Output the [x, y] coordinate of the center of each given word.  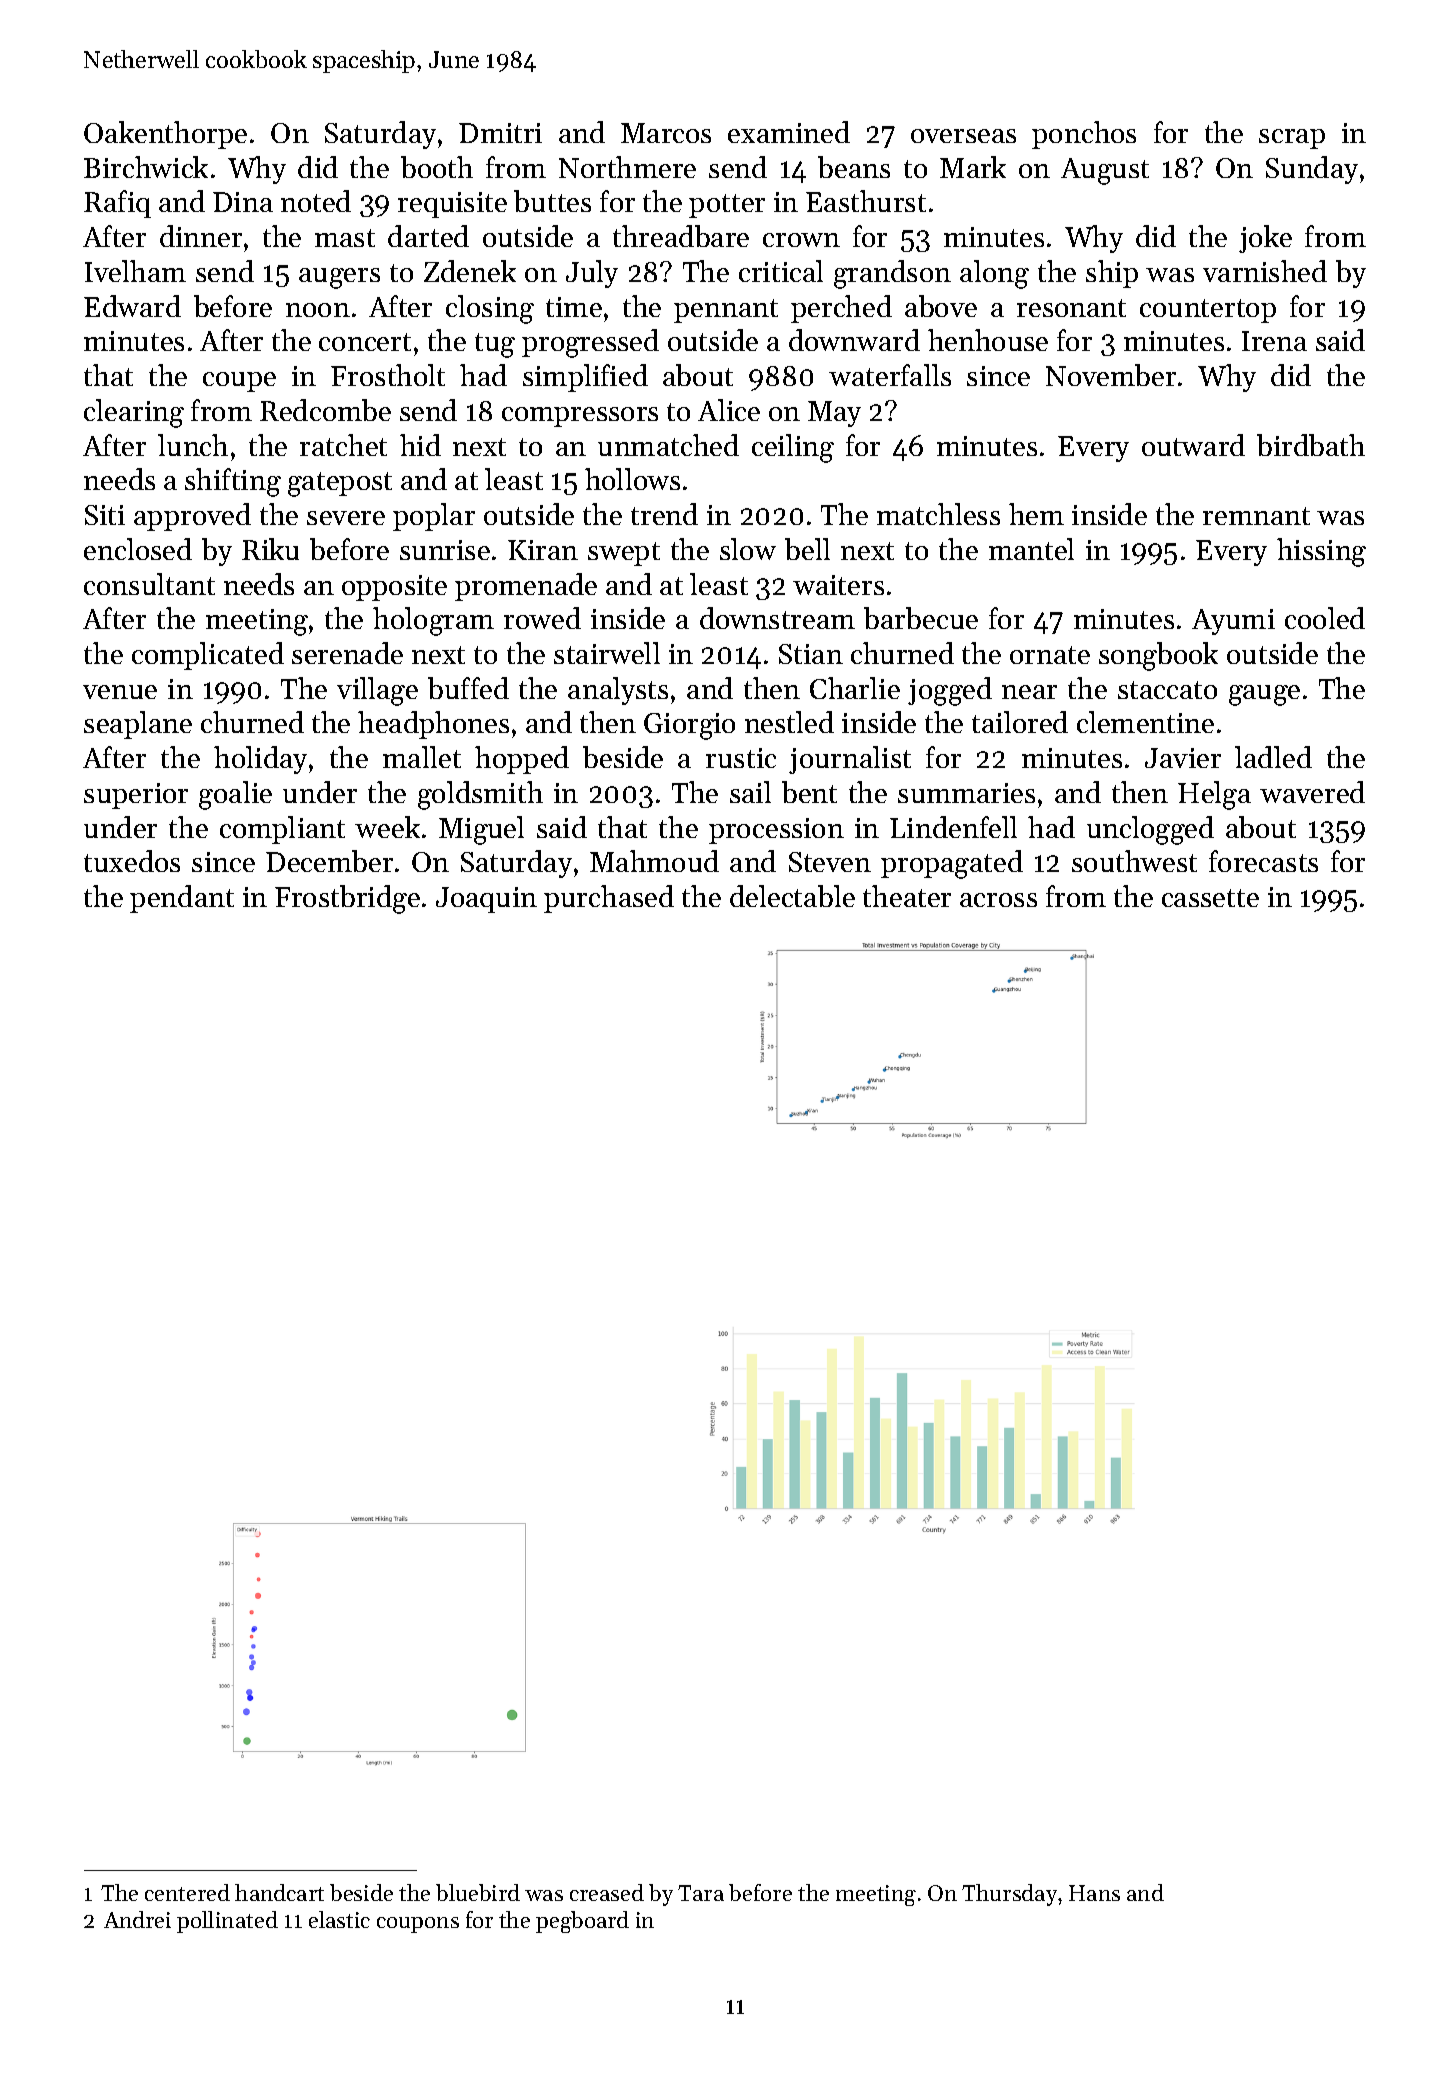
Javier [1183, 758]
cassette [1210, 898]
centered [187, 1892]
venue [120, 692]
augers [339, 278]
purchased [609, 899]
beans [854, 167]
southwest [1134, 861]
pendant [182, 899]
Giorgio [689, 726]
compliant [282, 830]
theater [907, 896]
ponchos [1084, 135]
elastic [339, 1919]
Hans [1094, 1893]
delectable [792, 896]
